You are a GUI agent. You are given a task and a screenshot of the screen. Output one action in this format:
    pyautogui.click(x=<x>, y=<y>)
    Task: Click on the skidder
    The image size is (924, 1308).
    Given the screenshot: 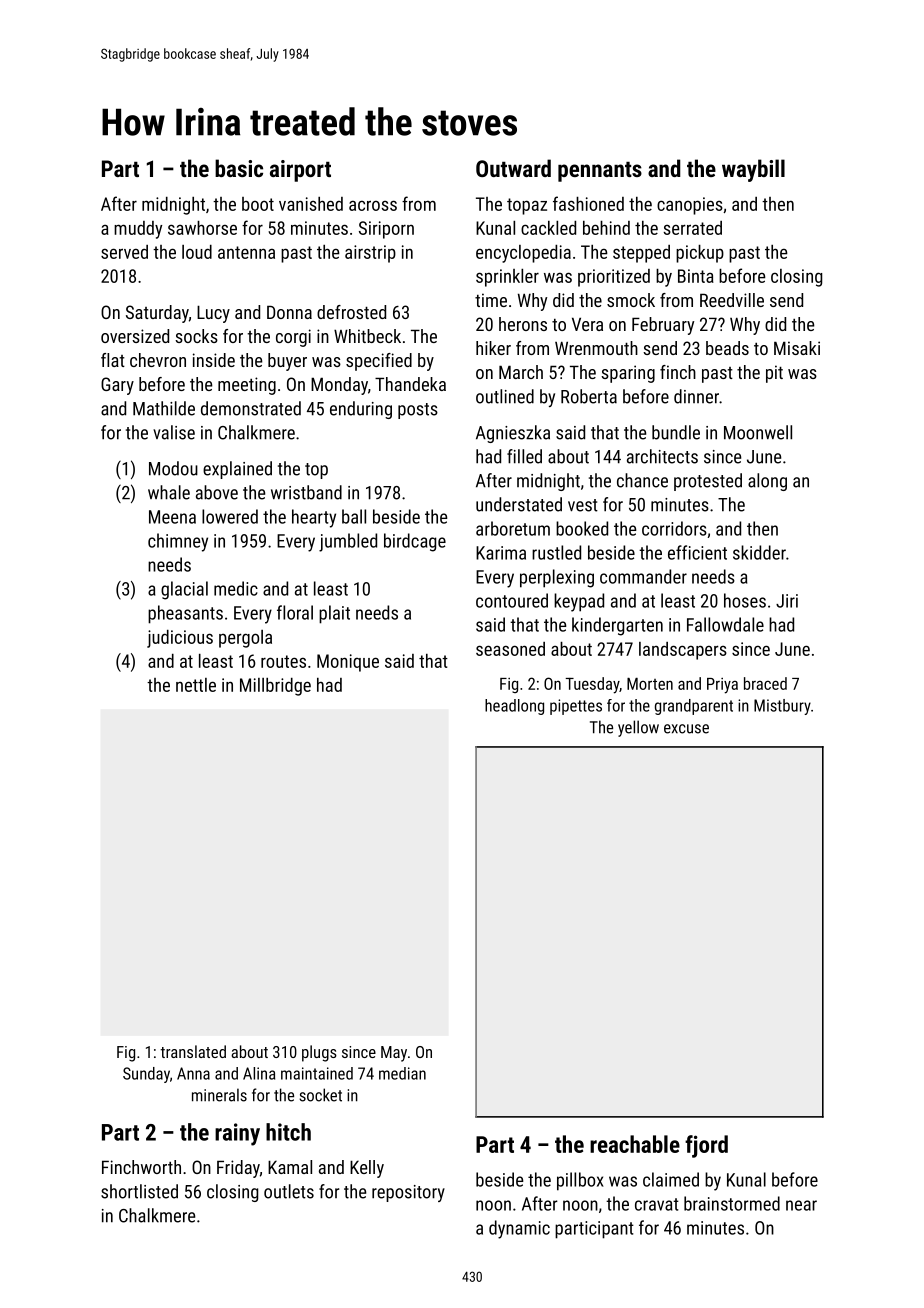 What is the action you would take?
    pyautogui.click(x=759, y=552)
